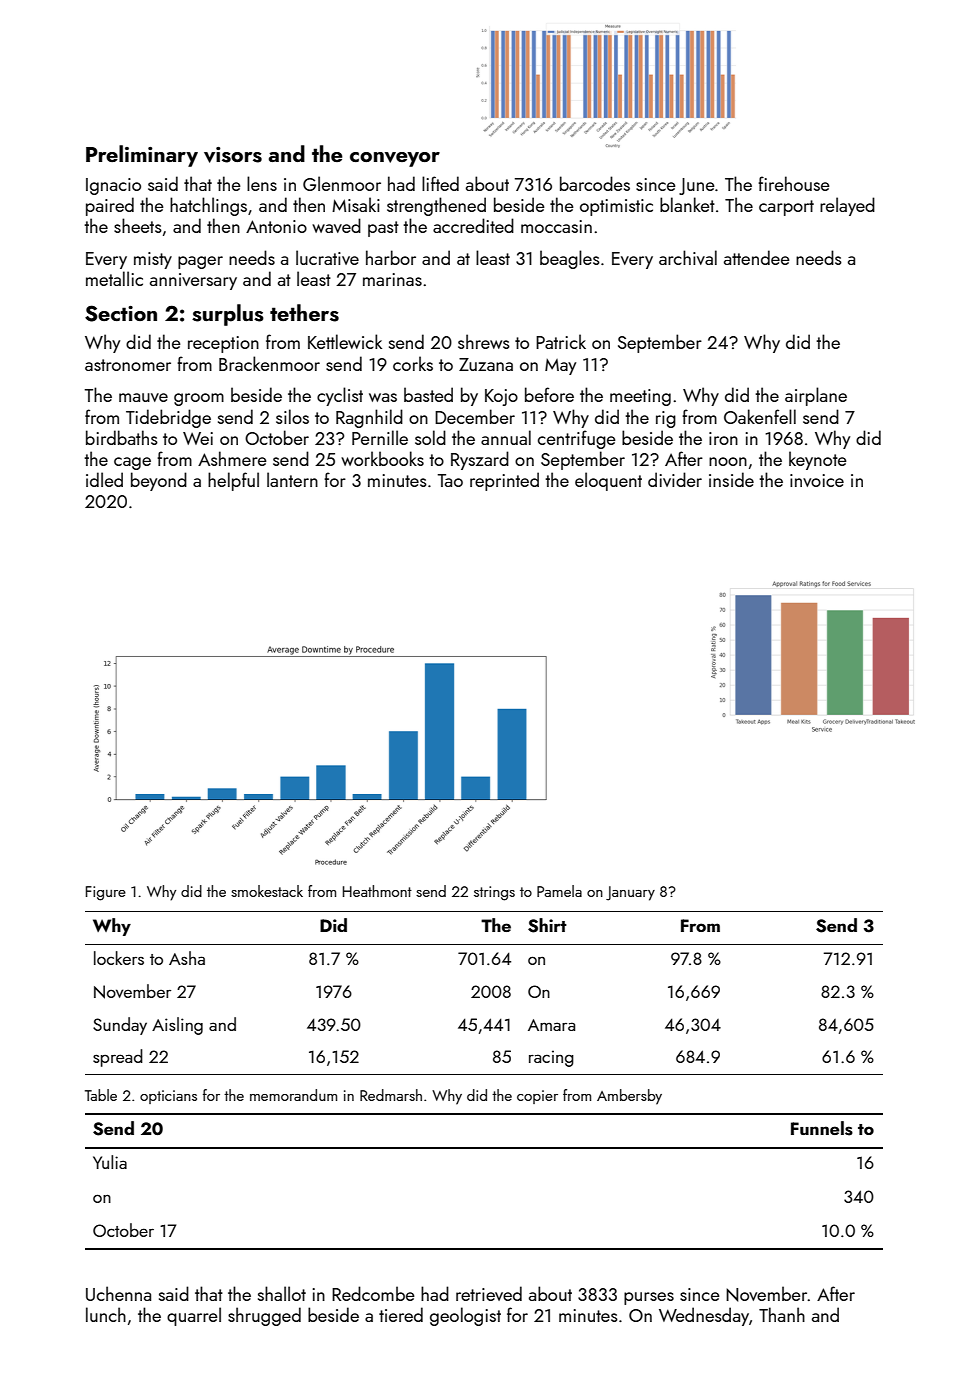  Describe the element at coordinates (122, 437) in the screenshot. I see `birdbaths` at that location.
